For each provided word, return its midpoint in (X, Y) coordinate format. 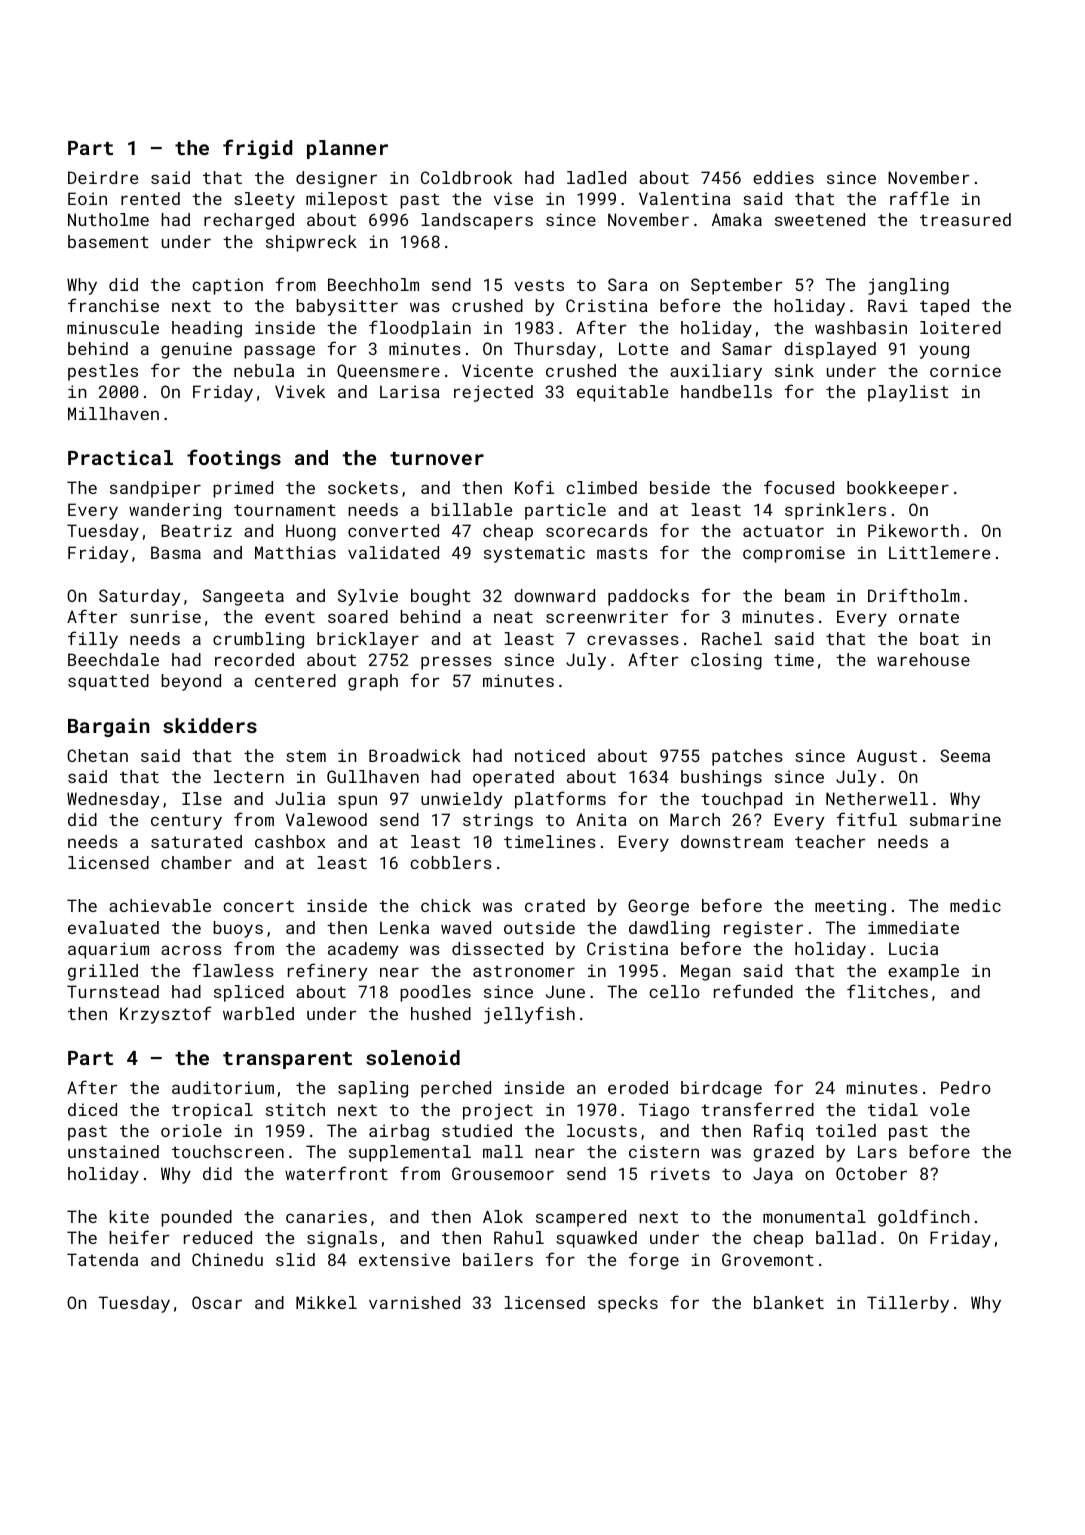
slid (295, 1259)
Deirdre (103, 177)
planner (347, 149)
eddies (783, 177)
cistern (664, 1151)
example (923, 972)
